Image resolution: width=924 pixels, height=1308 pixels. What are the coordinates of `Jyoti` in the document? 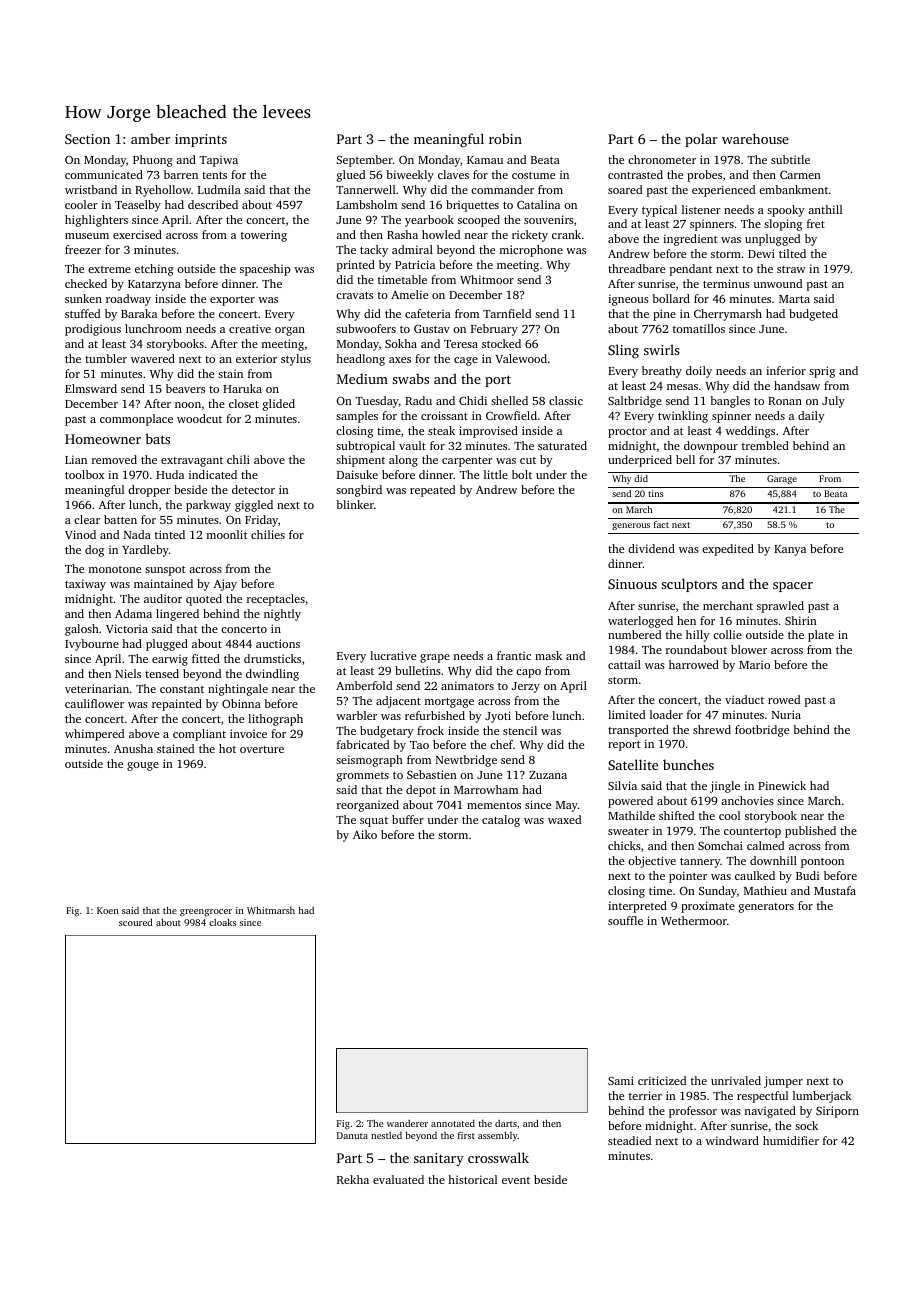 It's located at (498, 717).
